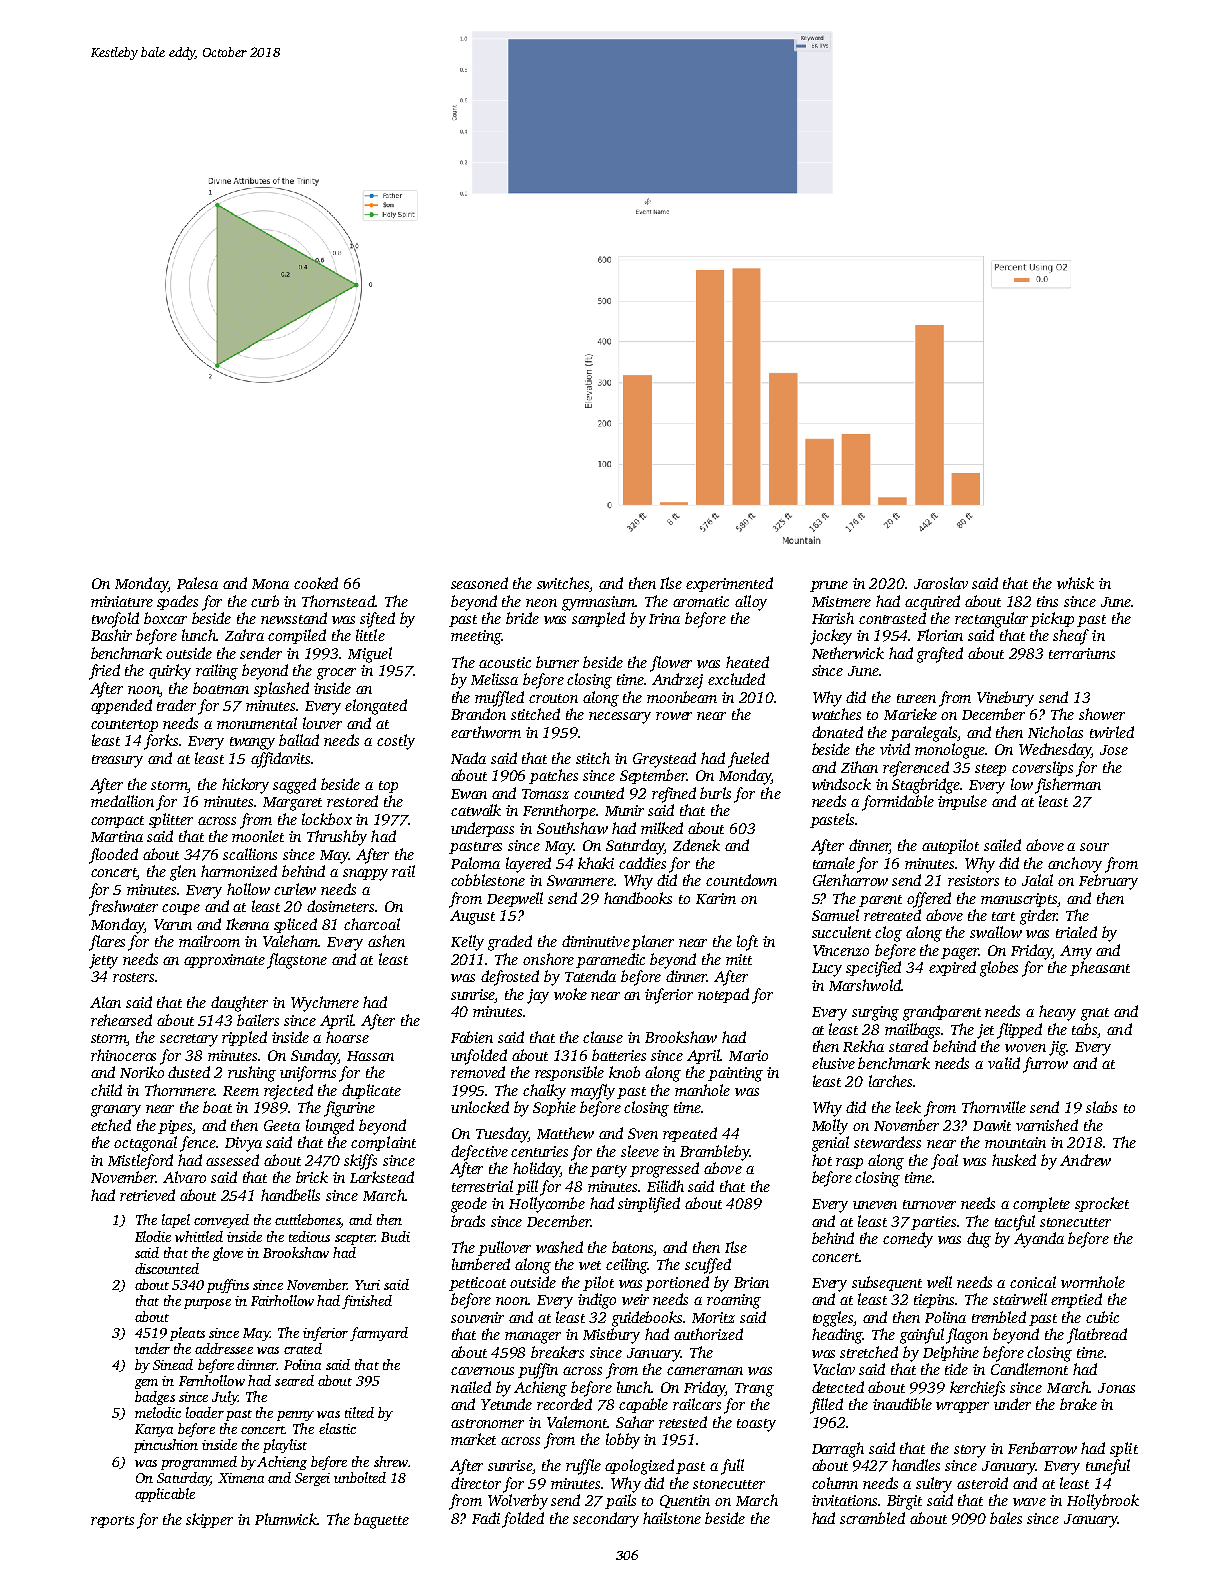 The height and width of the screenshot is (1594, 1232). Describe the element at coordinates (252, 743) in the screenshot. I see `twangy` at that location.
